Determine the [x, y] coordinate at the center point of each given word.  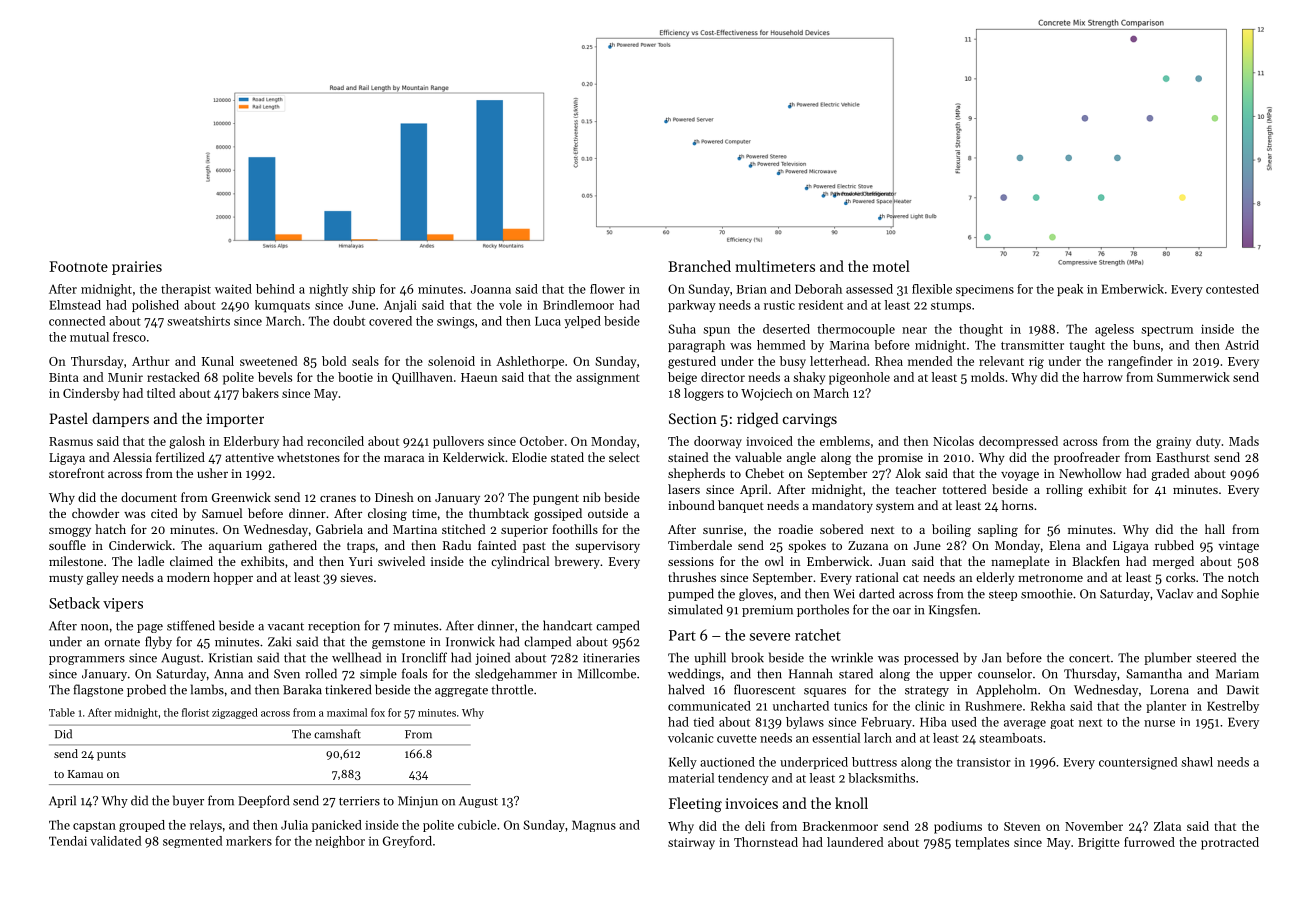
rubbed [1174, 545]
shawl [1197, 762]
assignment [608, 379]
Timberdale [700, 545]
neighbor [340, 842]
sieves [356, 577]
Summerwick [1193, 377]
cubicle [477, 825]
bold [334, 361]
